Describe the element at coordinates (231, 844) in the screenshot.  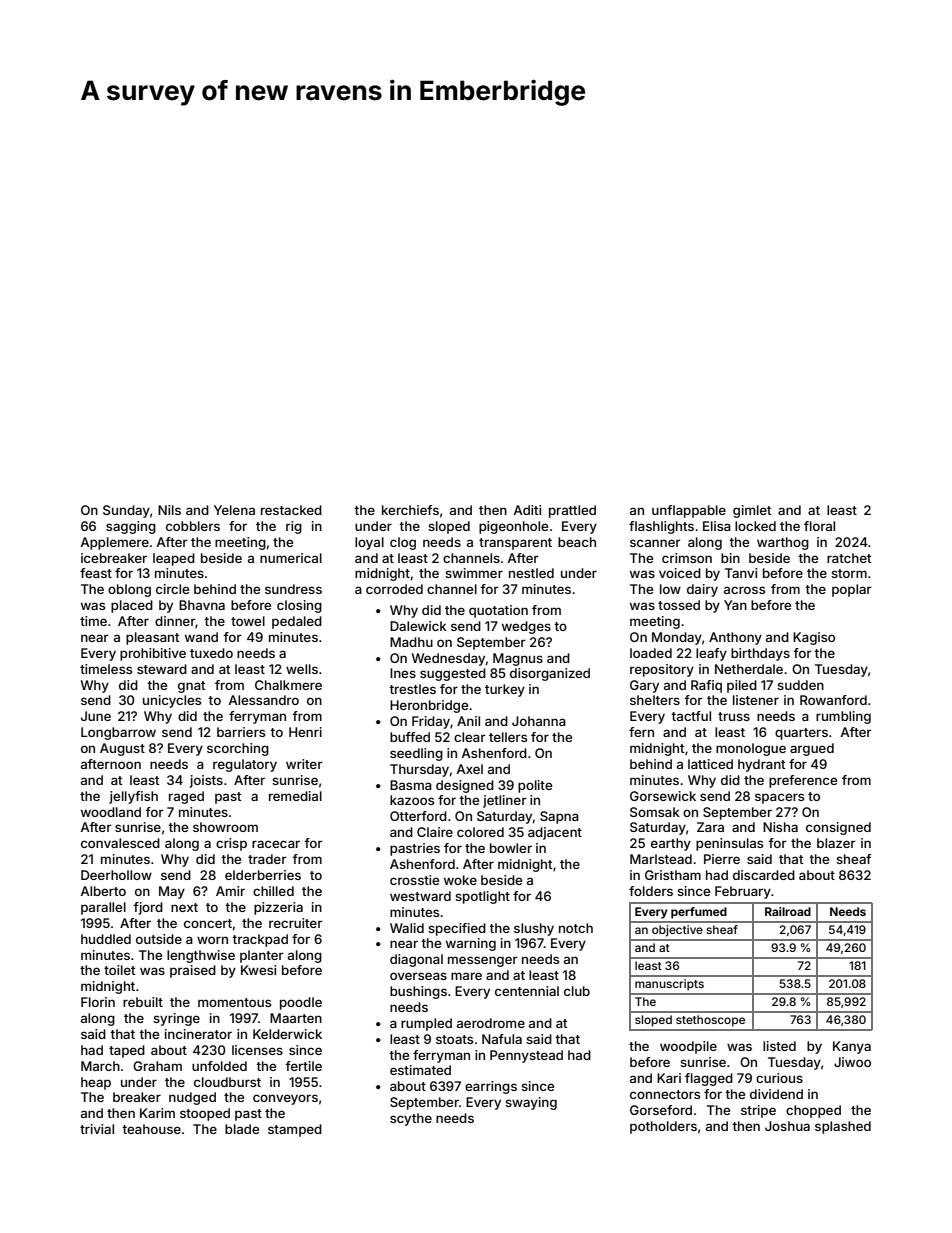
I see `crisp` at that location.
